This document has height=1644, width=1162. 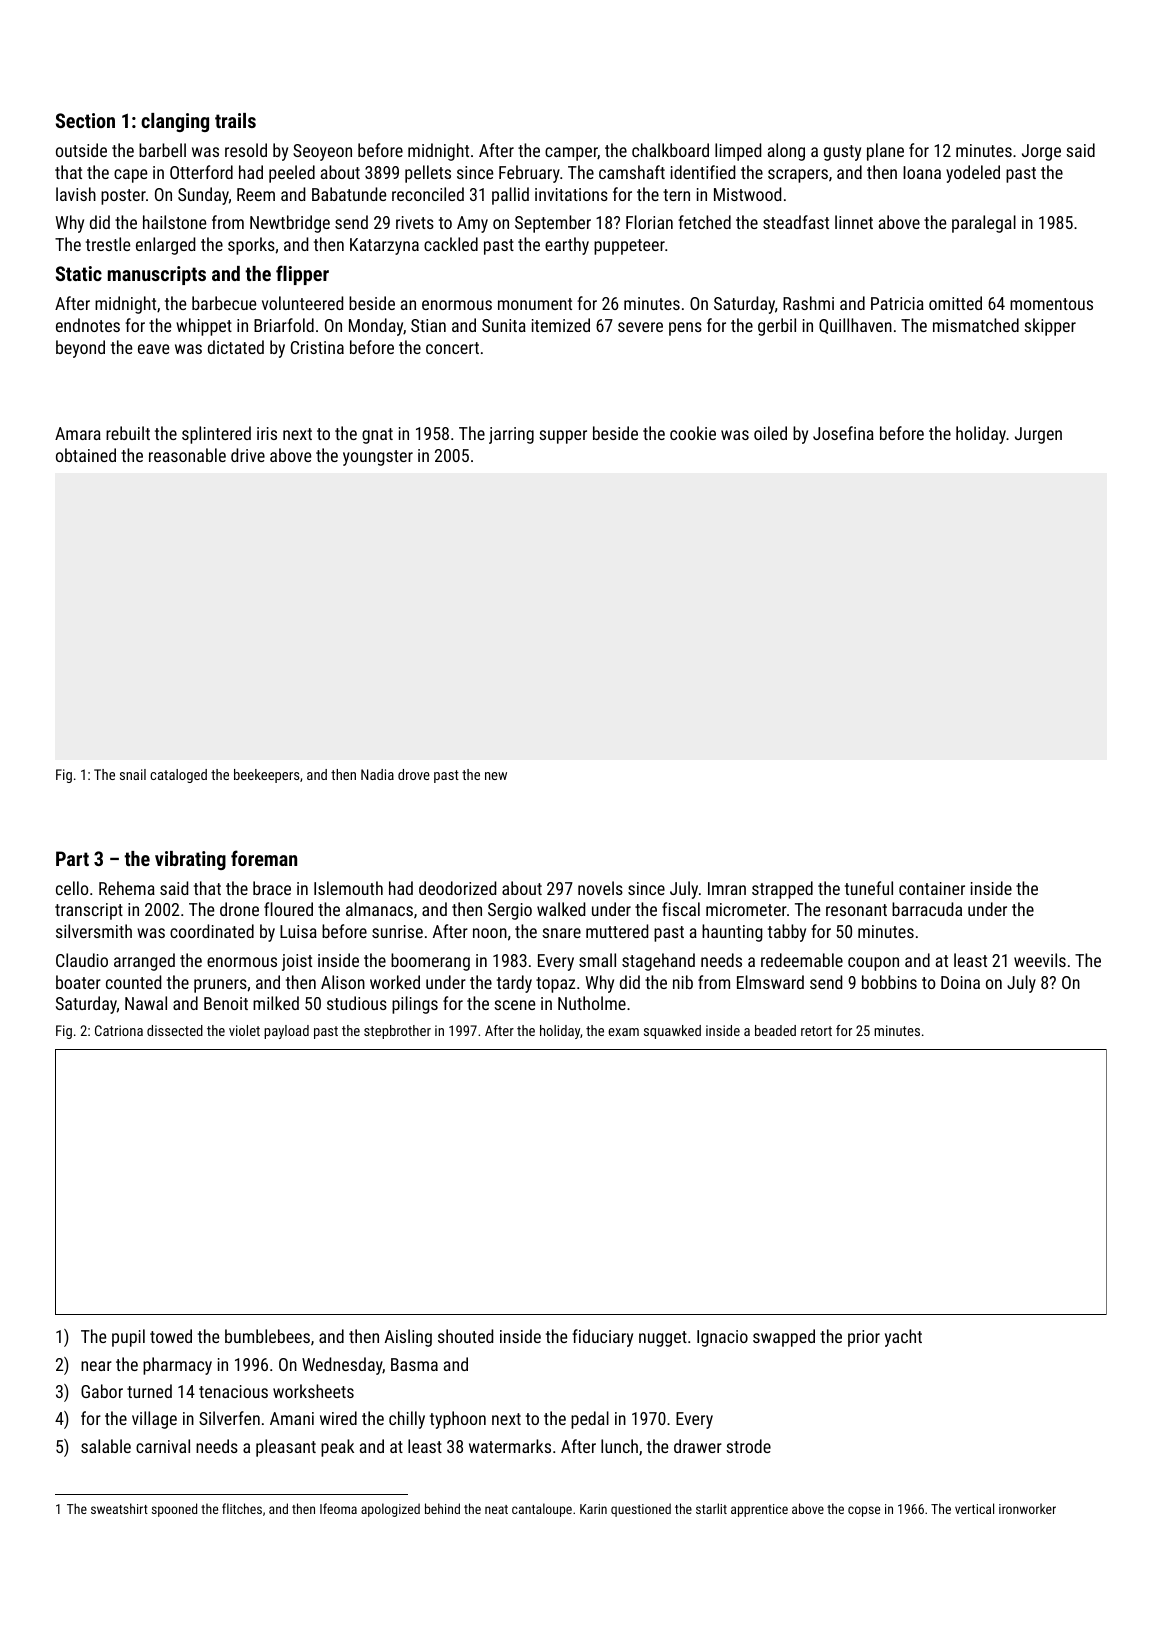 I want to click on Silverfen, so click(x=229, y=1418).
